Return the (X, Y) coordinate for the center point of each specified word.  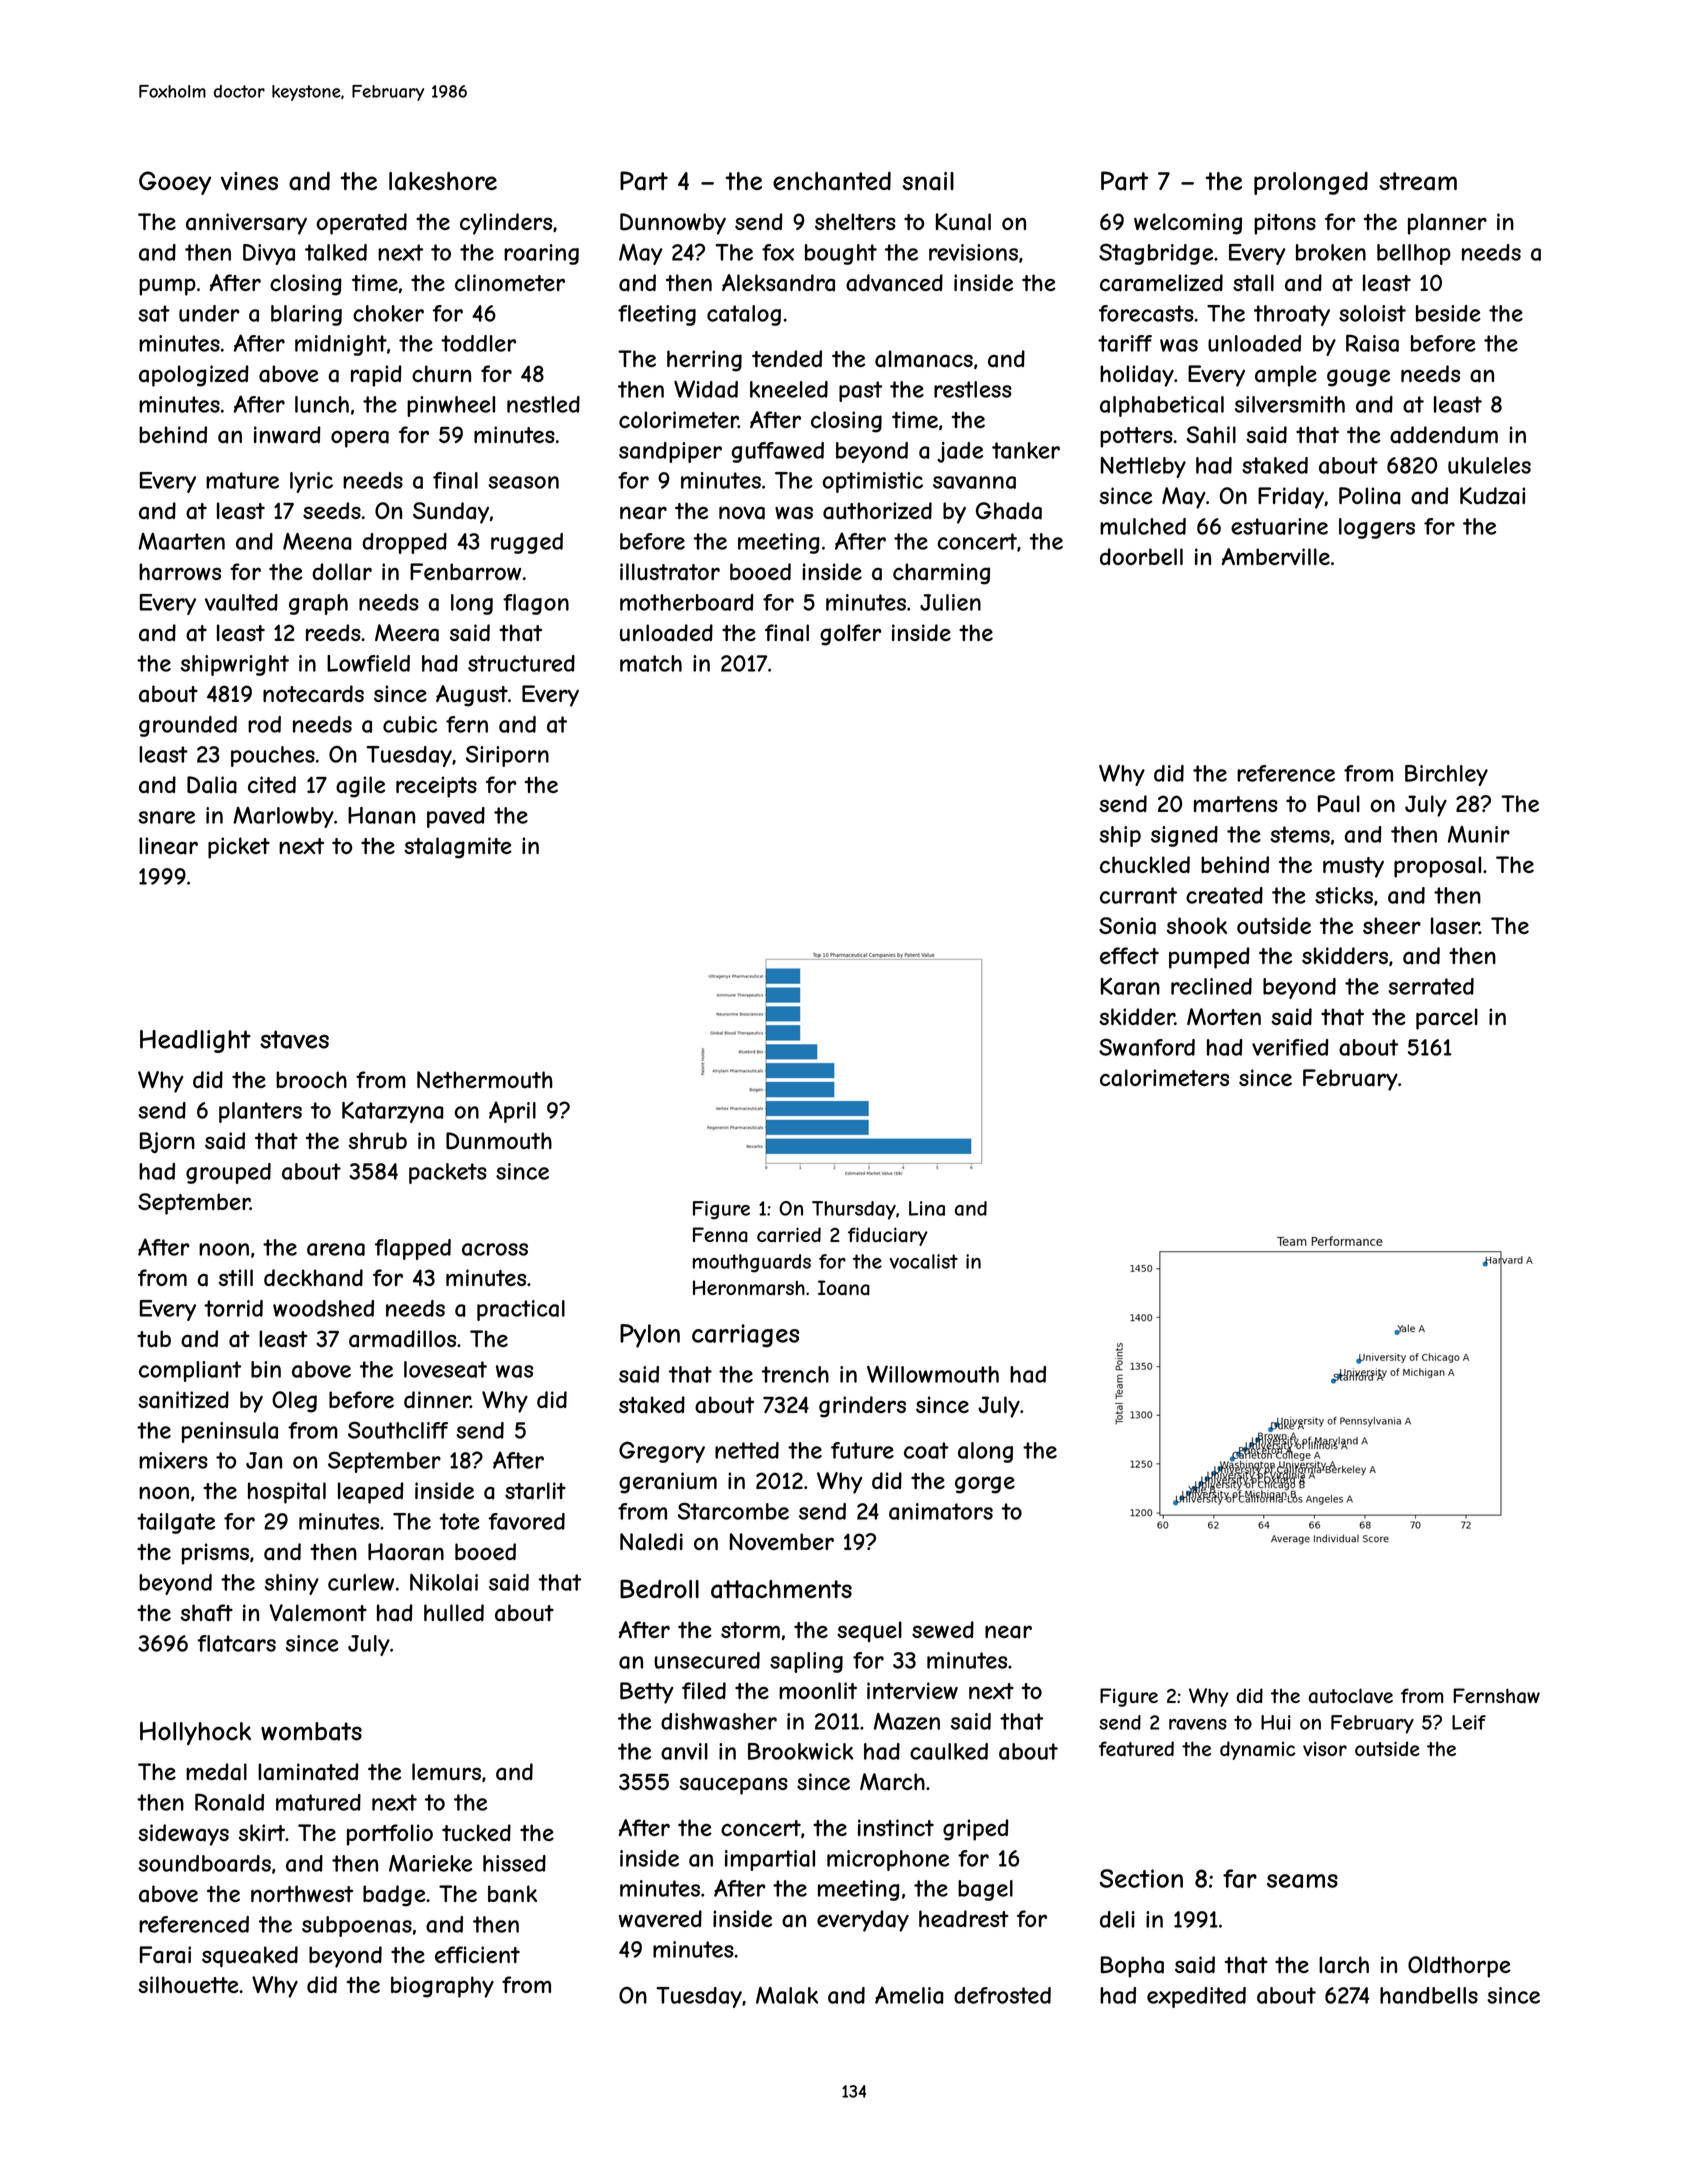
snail (928, 181)
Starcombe (733, 1511)
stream (1418, 181)
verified (1290, 1047)
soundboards (204, 1863)
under (209, 313)
